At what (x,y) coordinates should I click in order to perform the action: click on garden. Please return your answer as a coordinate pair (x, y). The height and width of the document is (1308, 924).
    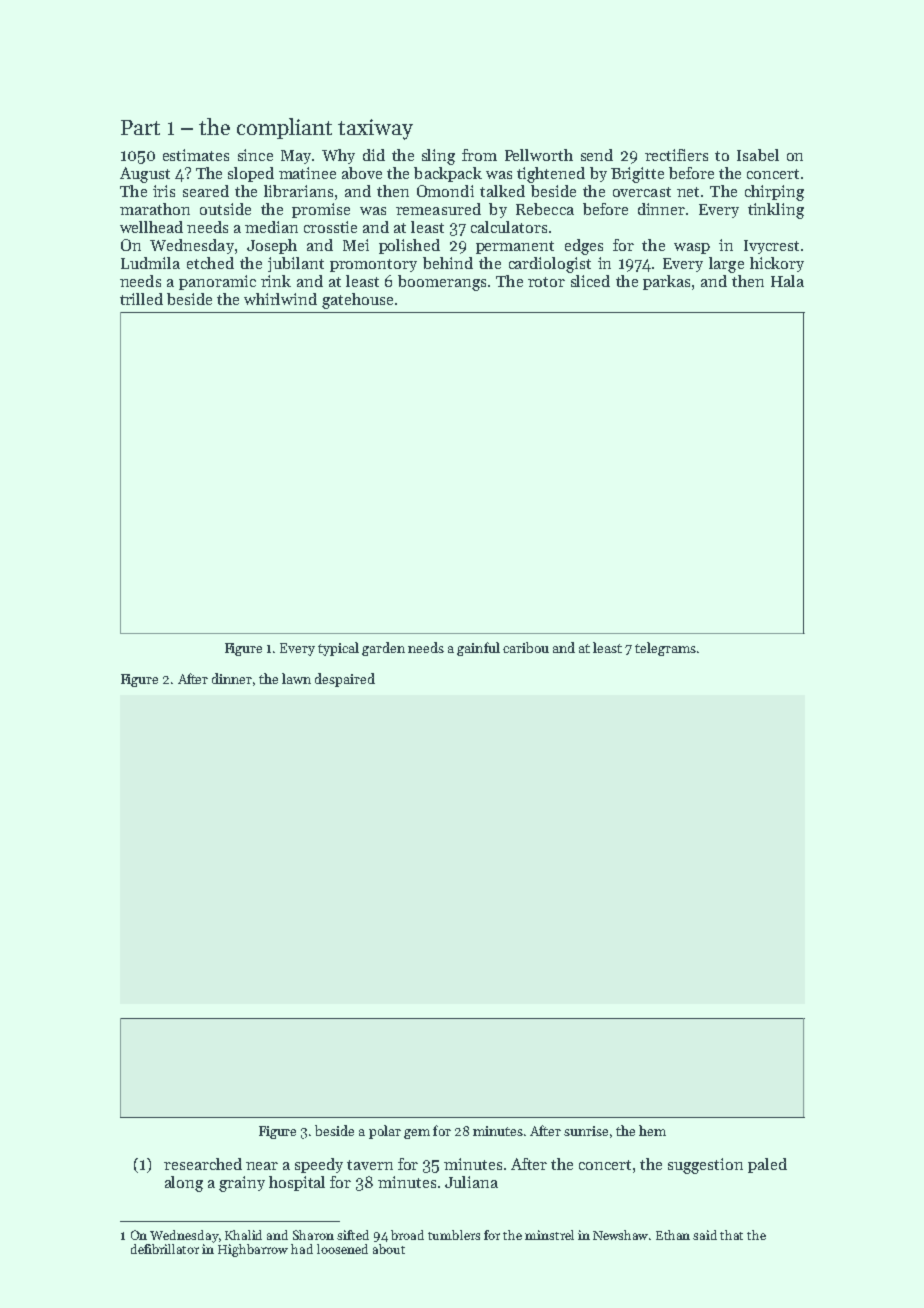
    Looking at the image, I should click on (383, 649).
